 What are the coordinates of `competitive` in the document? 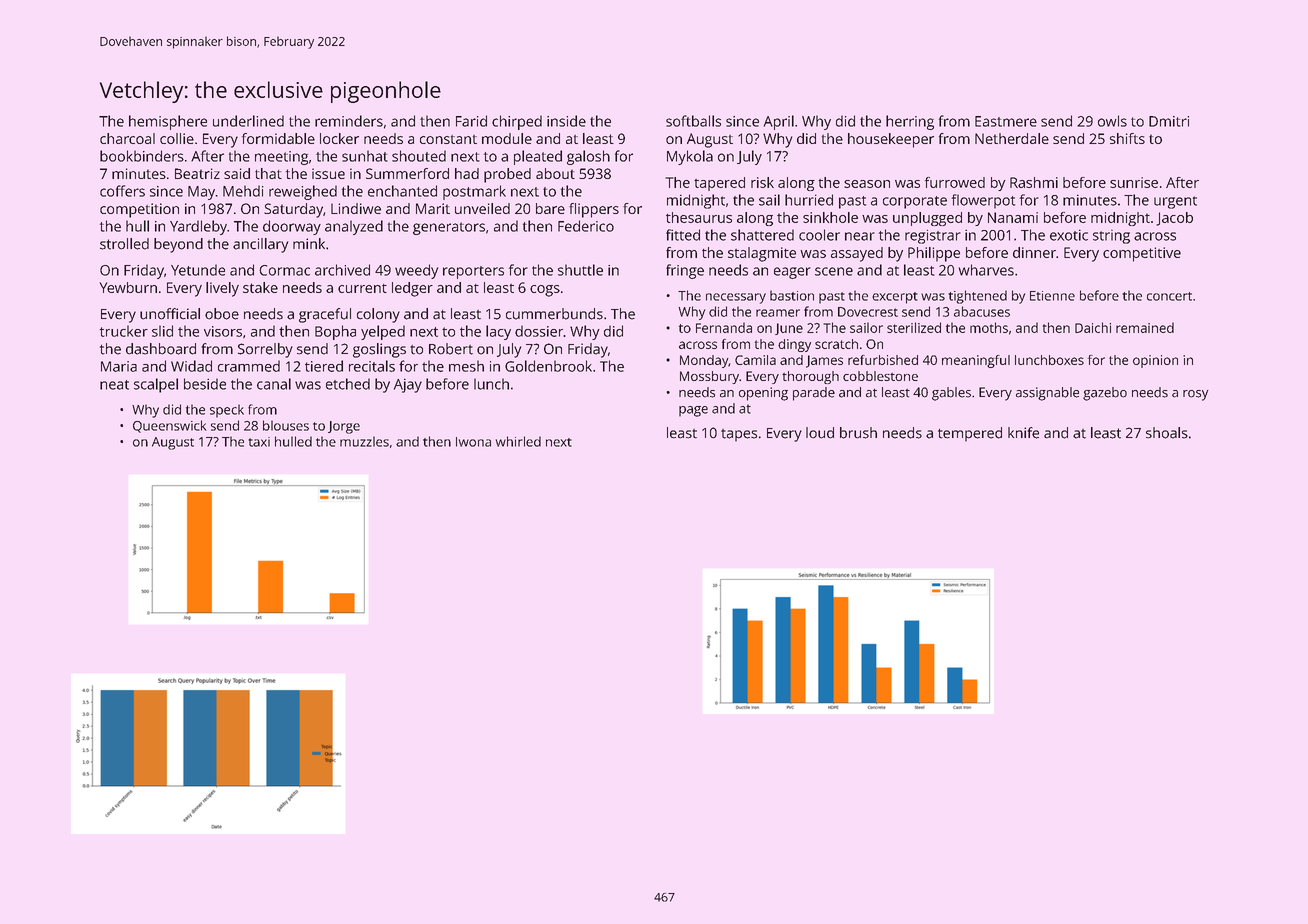 It's located at (1142, 254).
